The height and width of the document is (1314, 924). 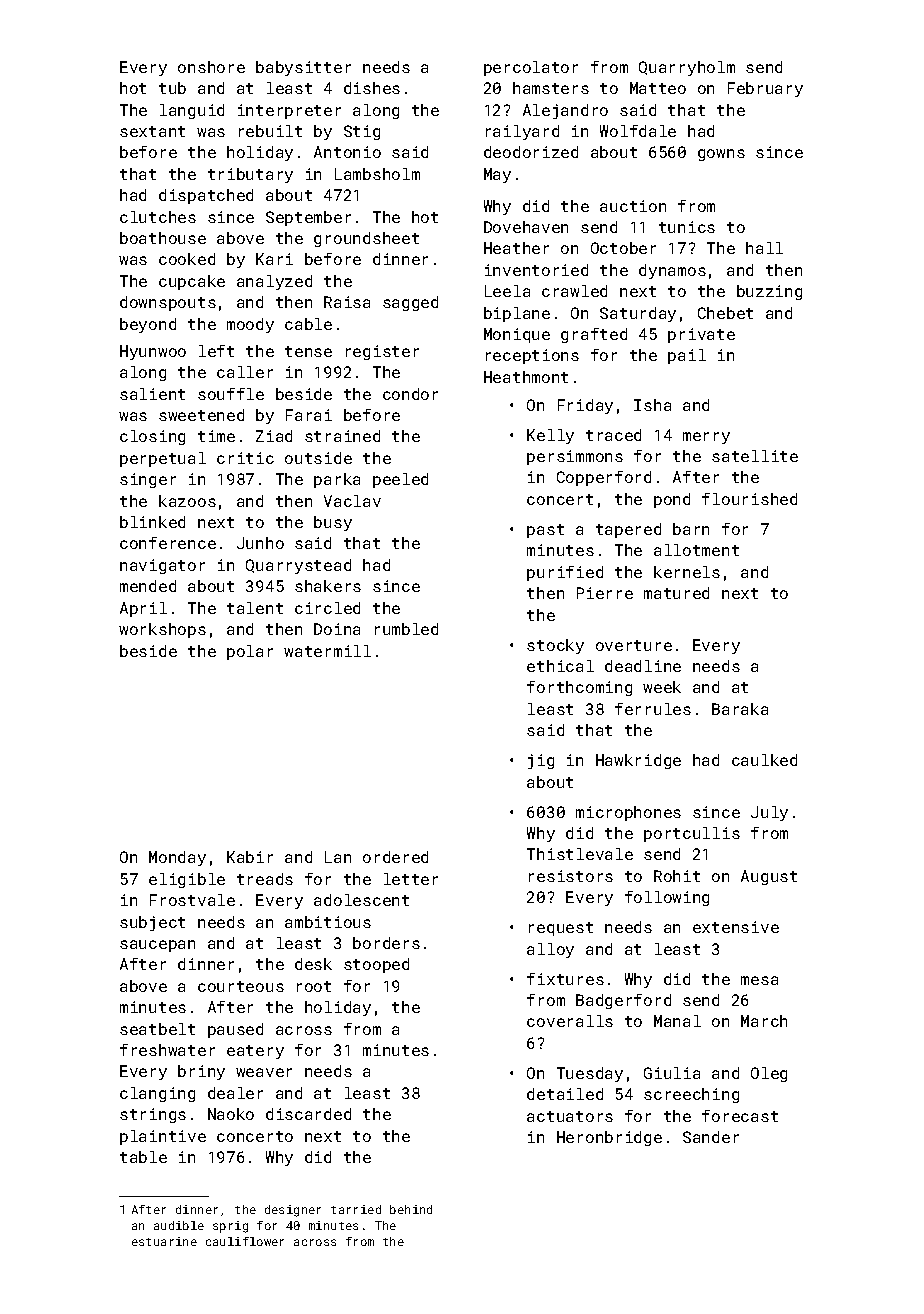 I want to click on alloy, so click(x=550, y=950).
